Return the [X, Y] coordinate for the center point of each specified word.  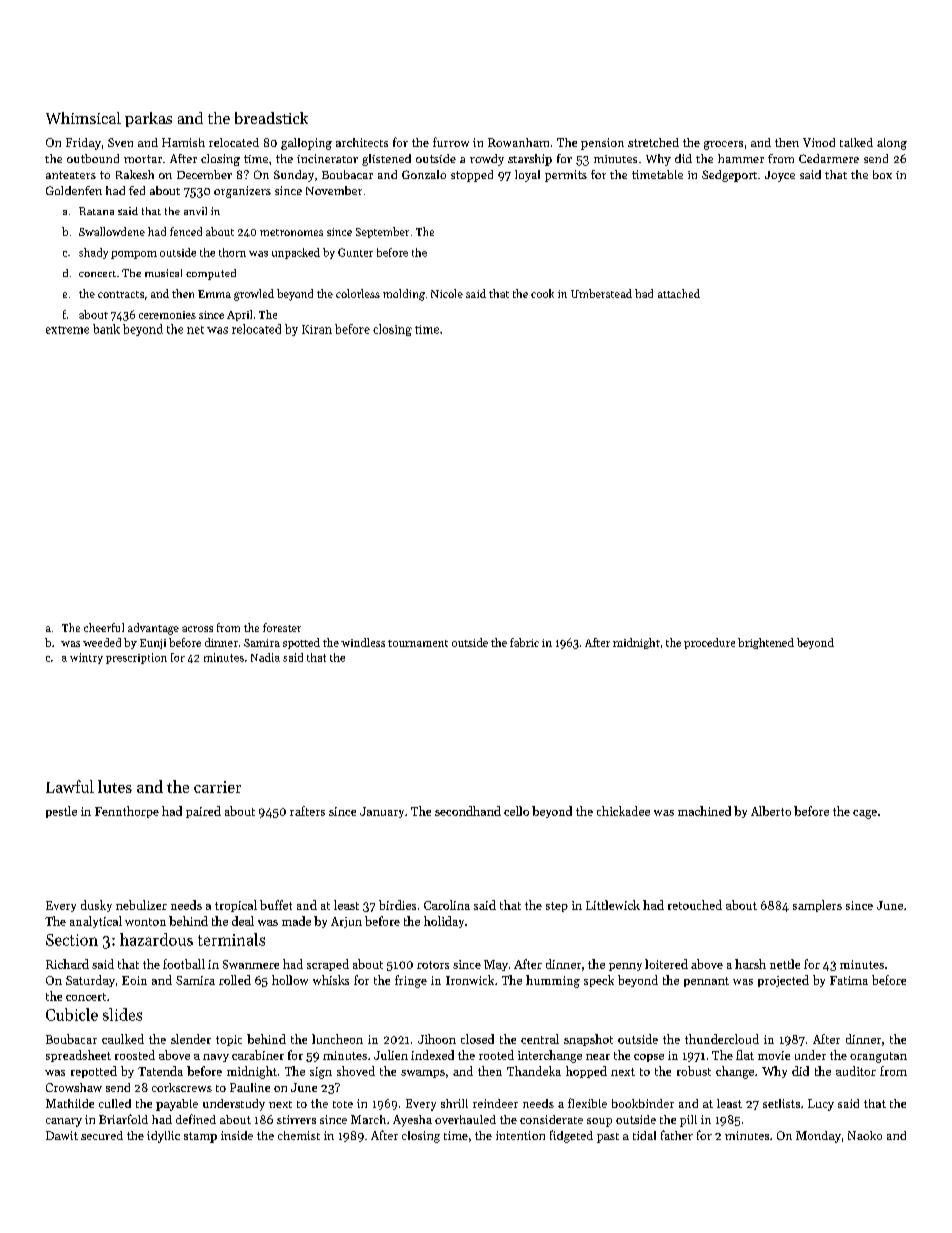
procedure [709, 643]
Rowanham [518, 142]
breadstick [271, 118]
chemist [299, 1135]
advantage [153, 629]
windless [363, 642]
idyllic [163, 1137]
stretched [653, 142]
